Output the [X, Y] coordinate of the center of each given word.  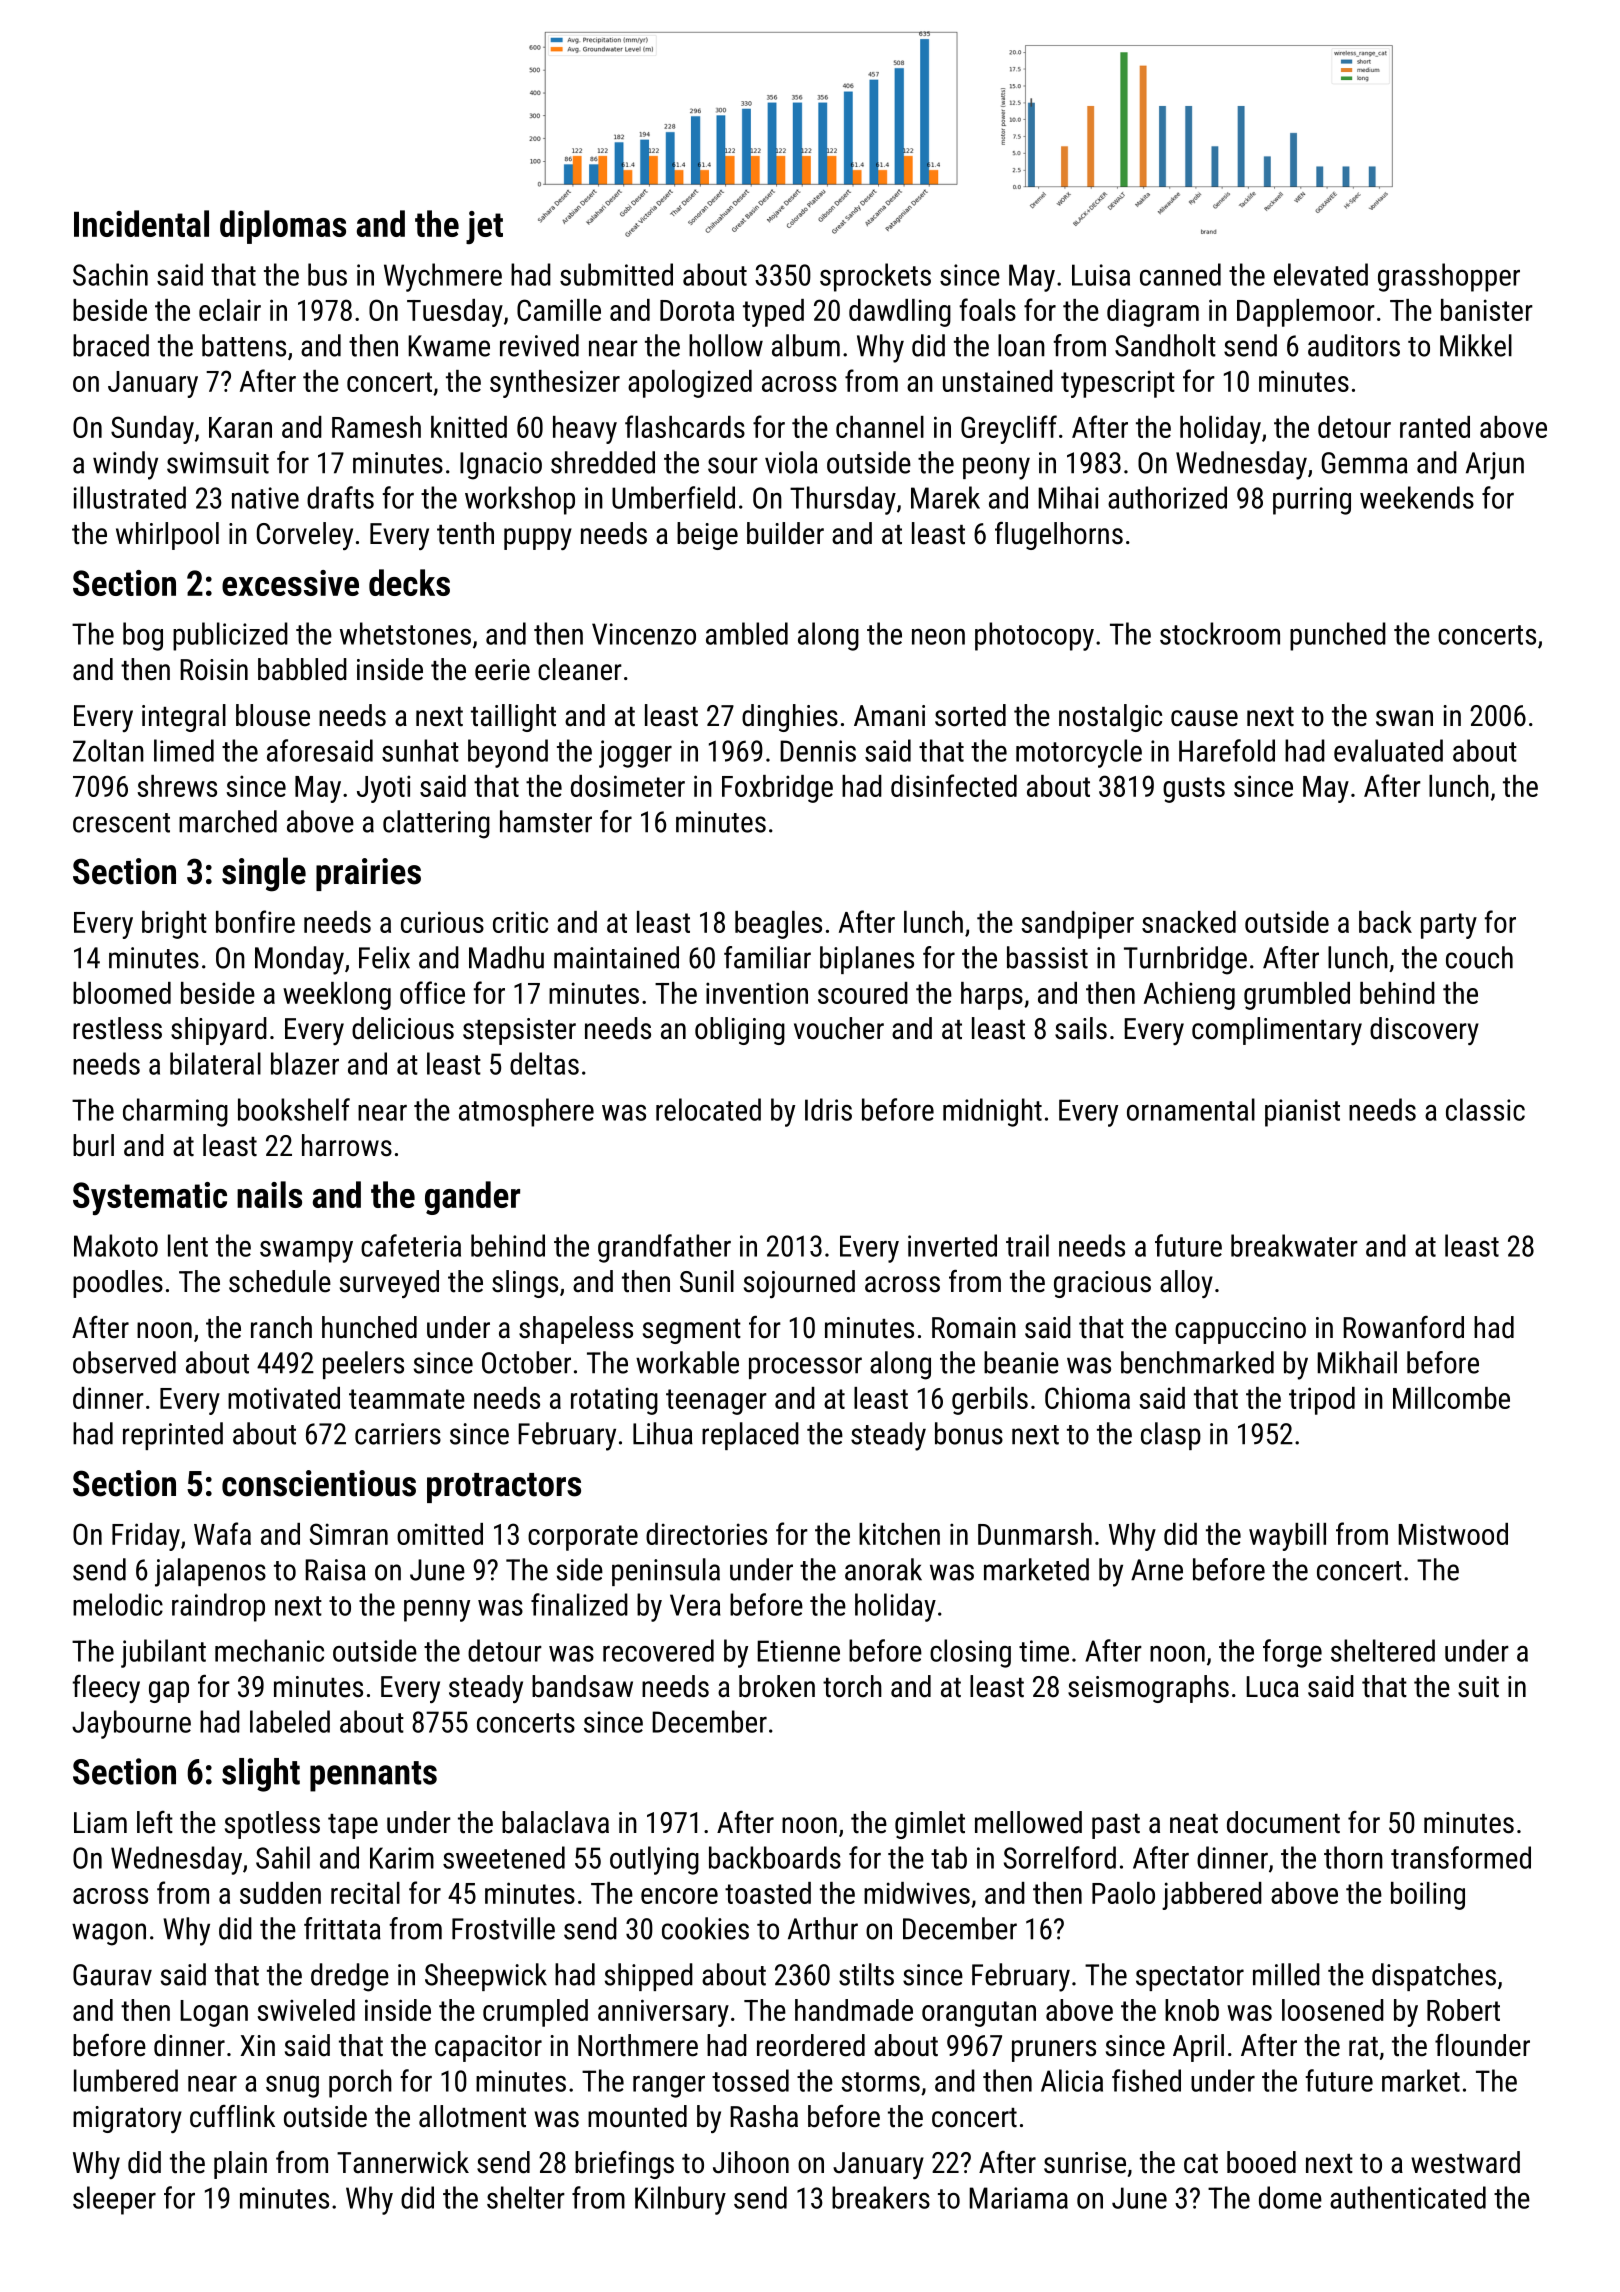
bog [143, 636]
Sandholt [1165, 345]
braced [111, 345]
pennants [373, 1776]
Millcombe [1451, 1398]
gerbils [990, 1401]
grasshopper [1449, 277]
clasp [1171, 1436]
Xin [257, 2045]
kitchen [899, 1534]
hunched [369, 1327]
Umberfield [673, 497]
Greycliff [1009, 429]
